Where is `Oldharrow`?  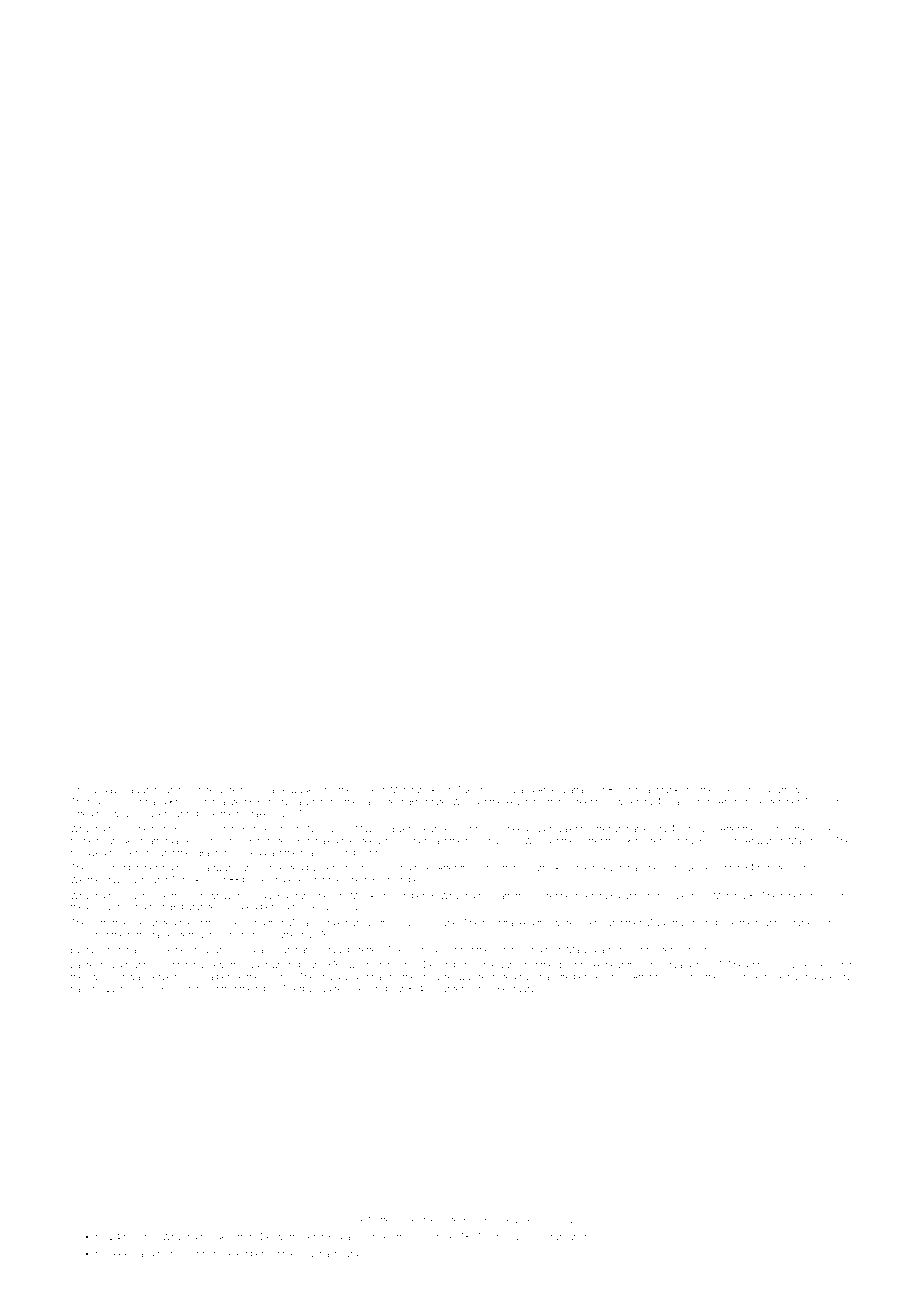
Oldharrow is located at coordinates (778, 789).
